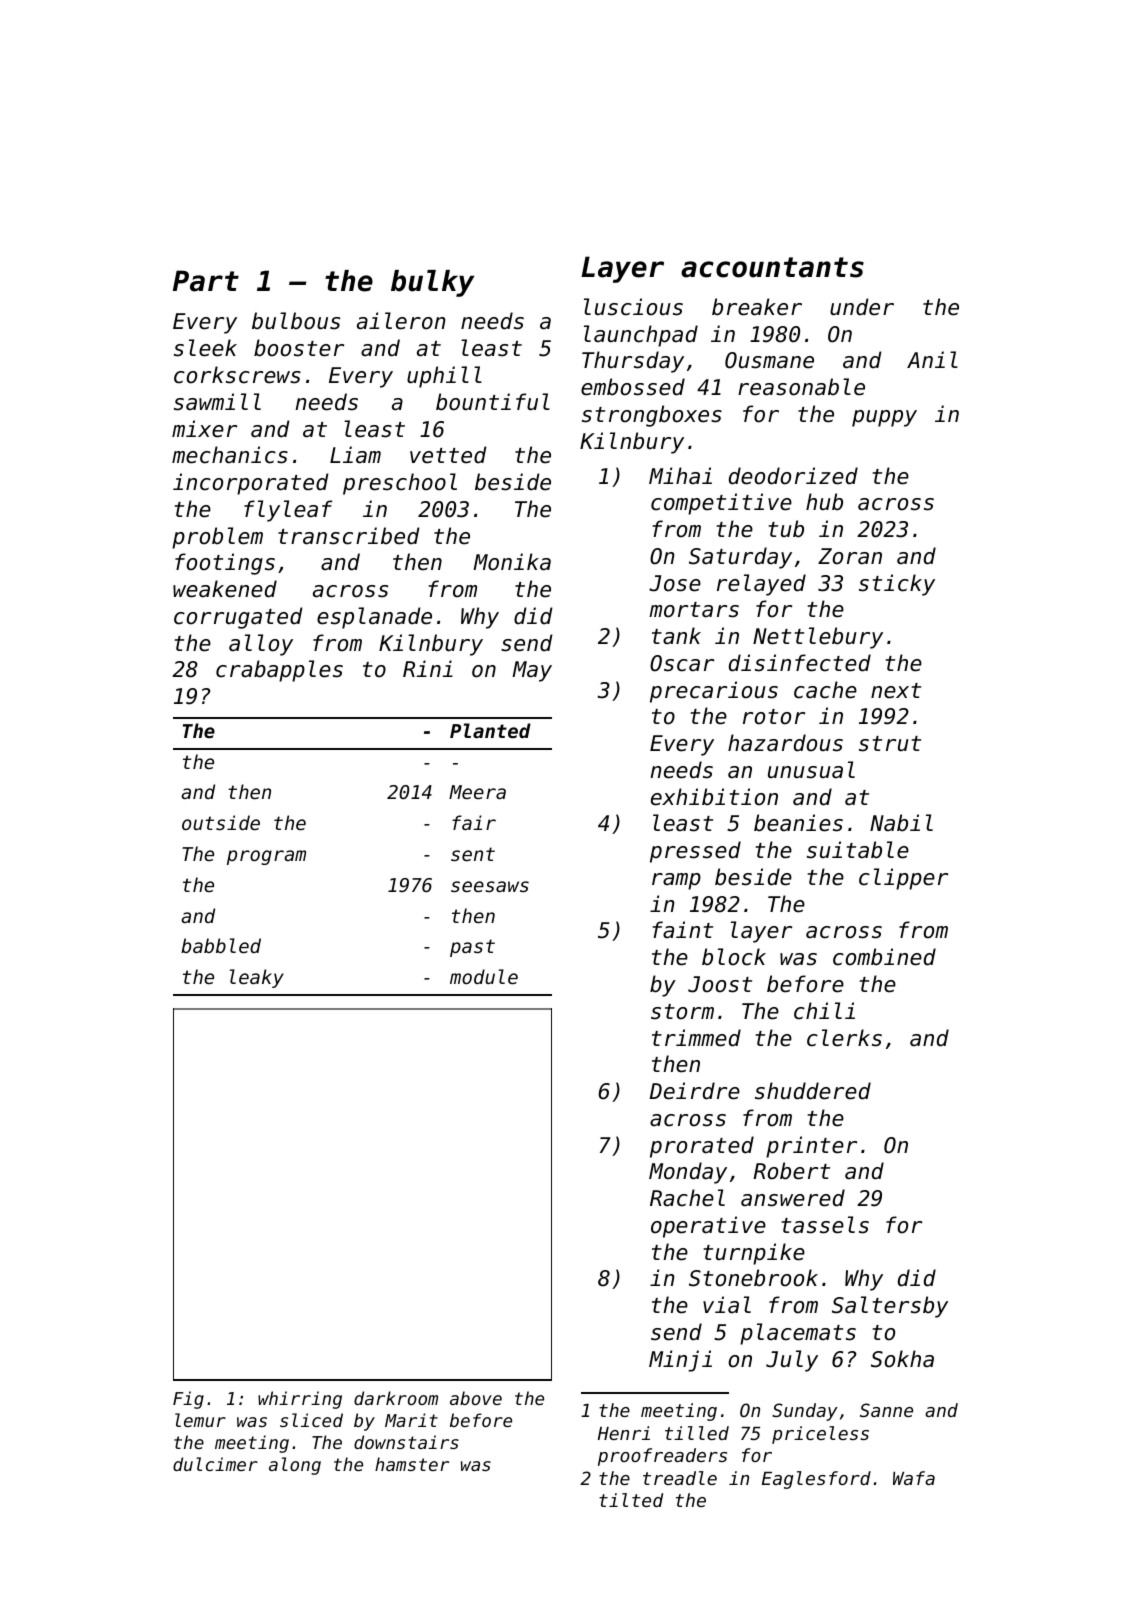 This screenshot has width=1133, height=1610. What do you see at coordinates (772, 267) in the screenshot?
I see `accountants` at bounding box center [772, 267].
